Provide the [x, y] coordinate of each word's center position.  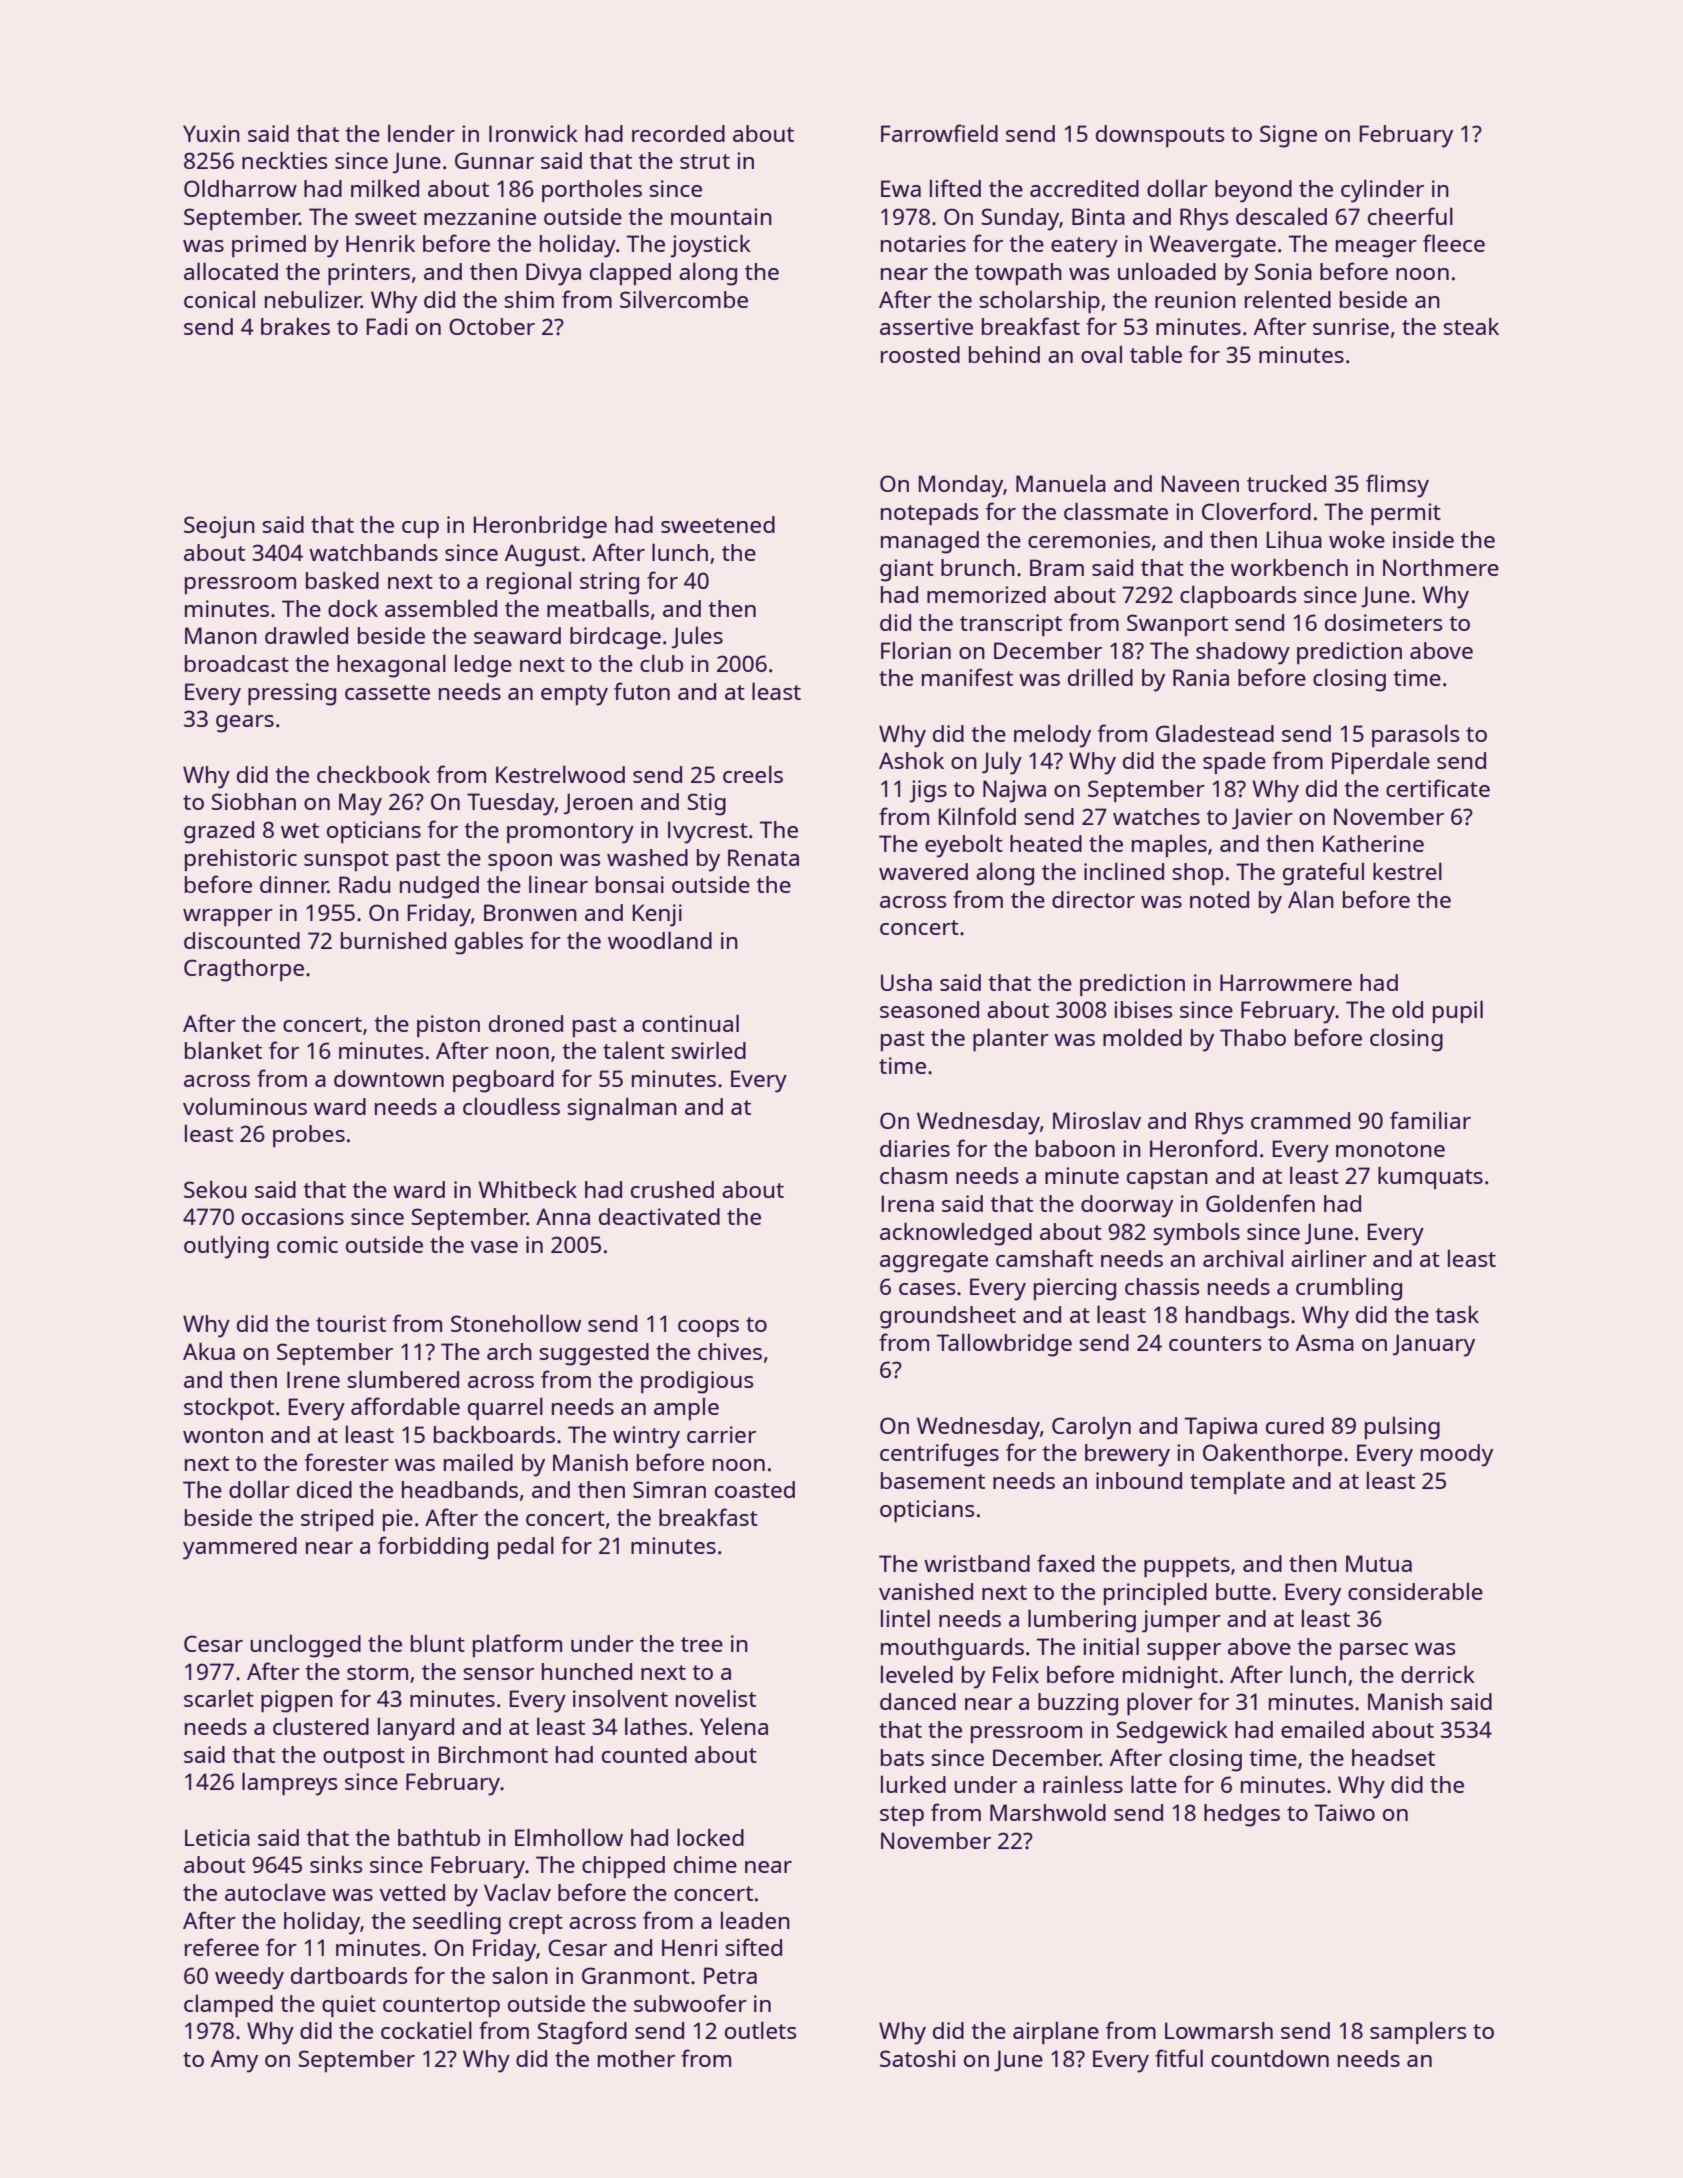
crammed [1300, 1120]
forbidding [433, 1548]
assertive [926, 326]
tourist [351, 1323]
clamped [228, 2006]
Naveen [1200, 483]
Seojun [219, 527]
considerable [1415, 1591]
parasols [1416, 735]
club [661, 663]
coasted [755, 1489]
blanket [223, 1050]
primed [269, 246]
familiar [1430, 1120]
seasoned [929, 1009]
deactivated [659, 1216]
